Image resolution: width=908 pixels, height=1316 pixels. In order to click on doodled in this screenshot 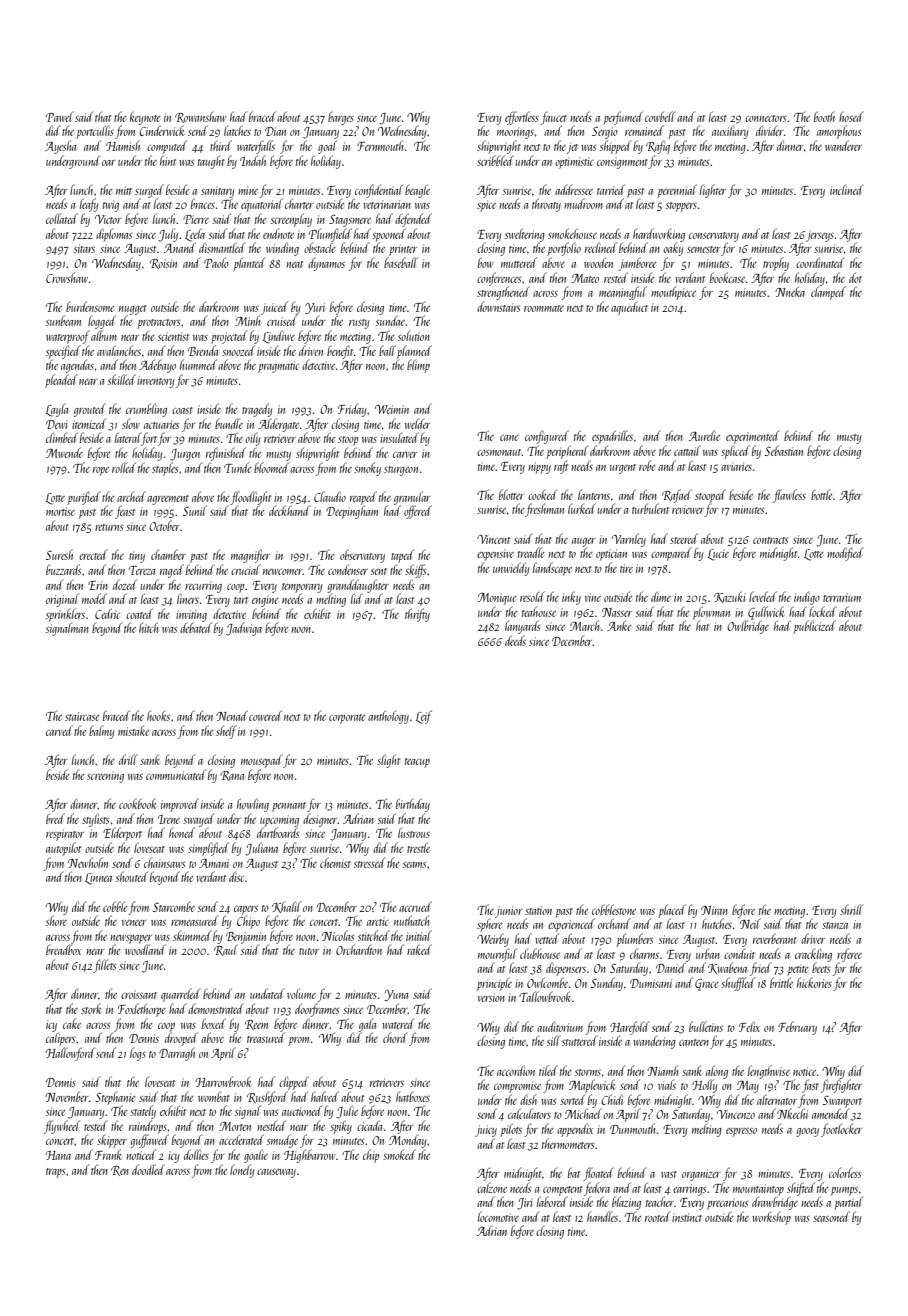, I will do `click(148, 1169)`.
